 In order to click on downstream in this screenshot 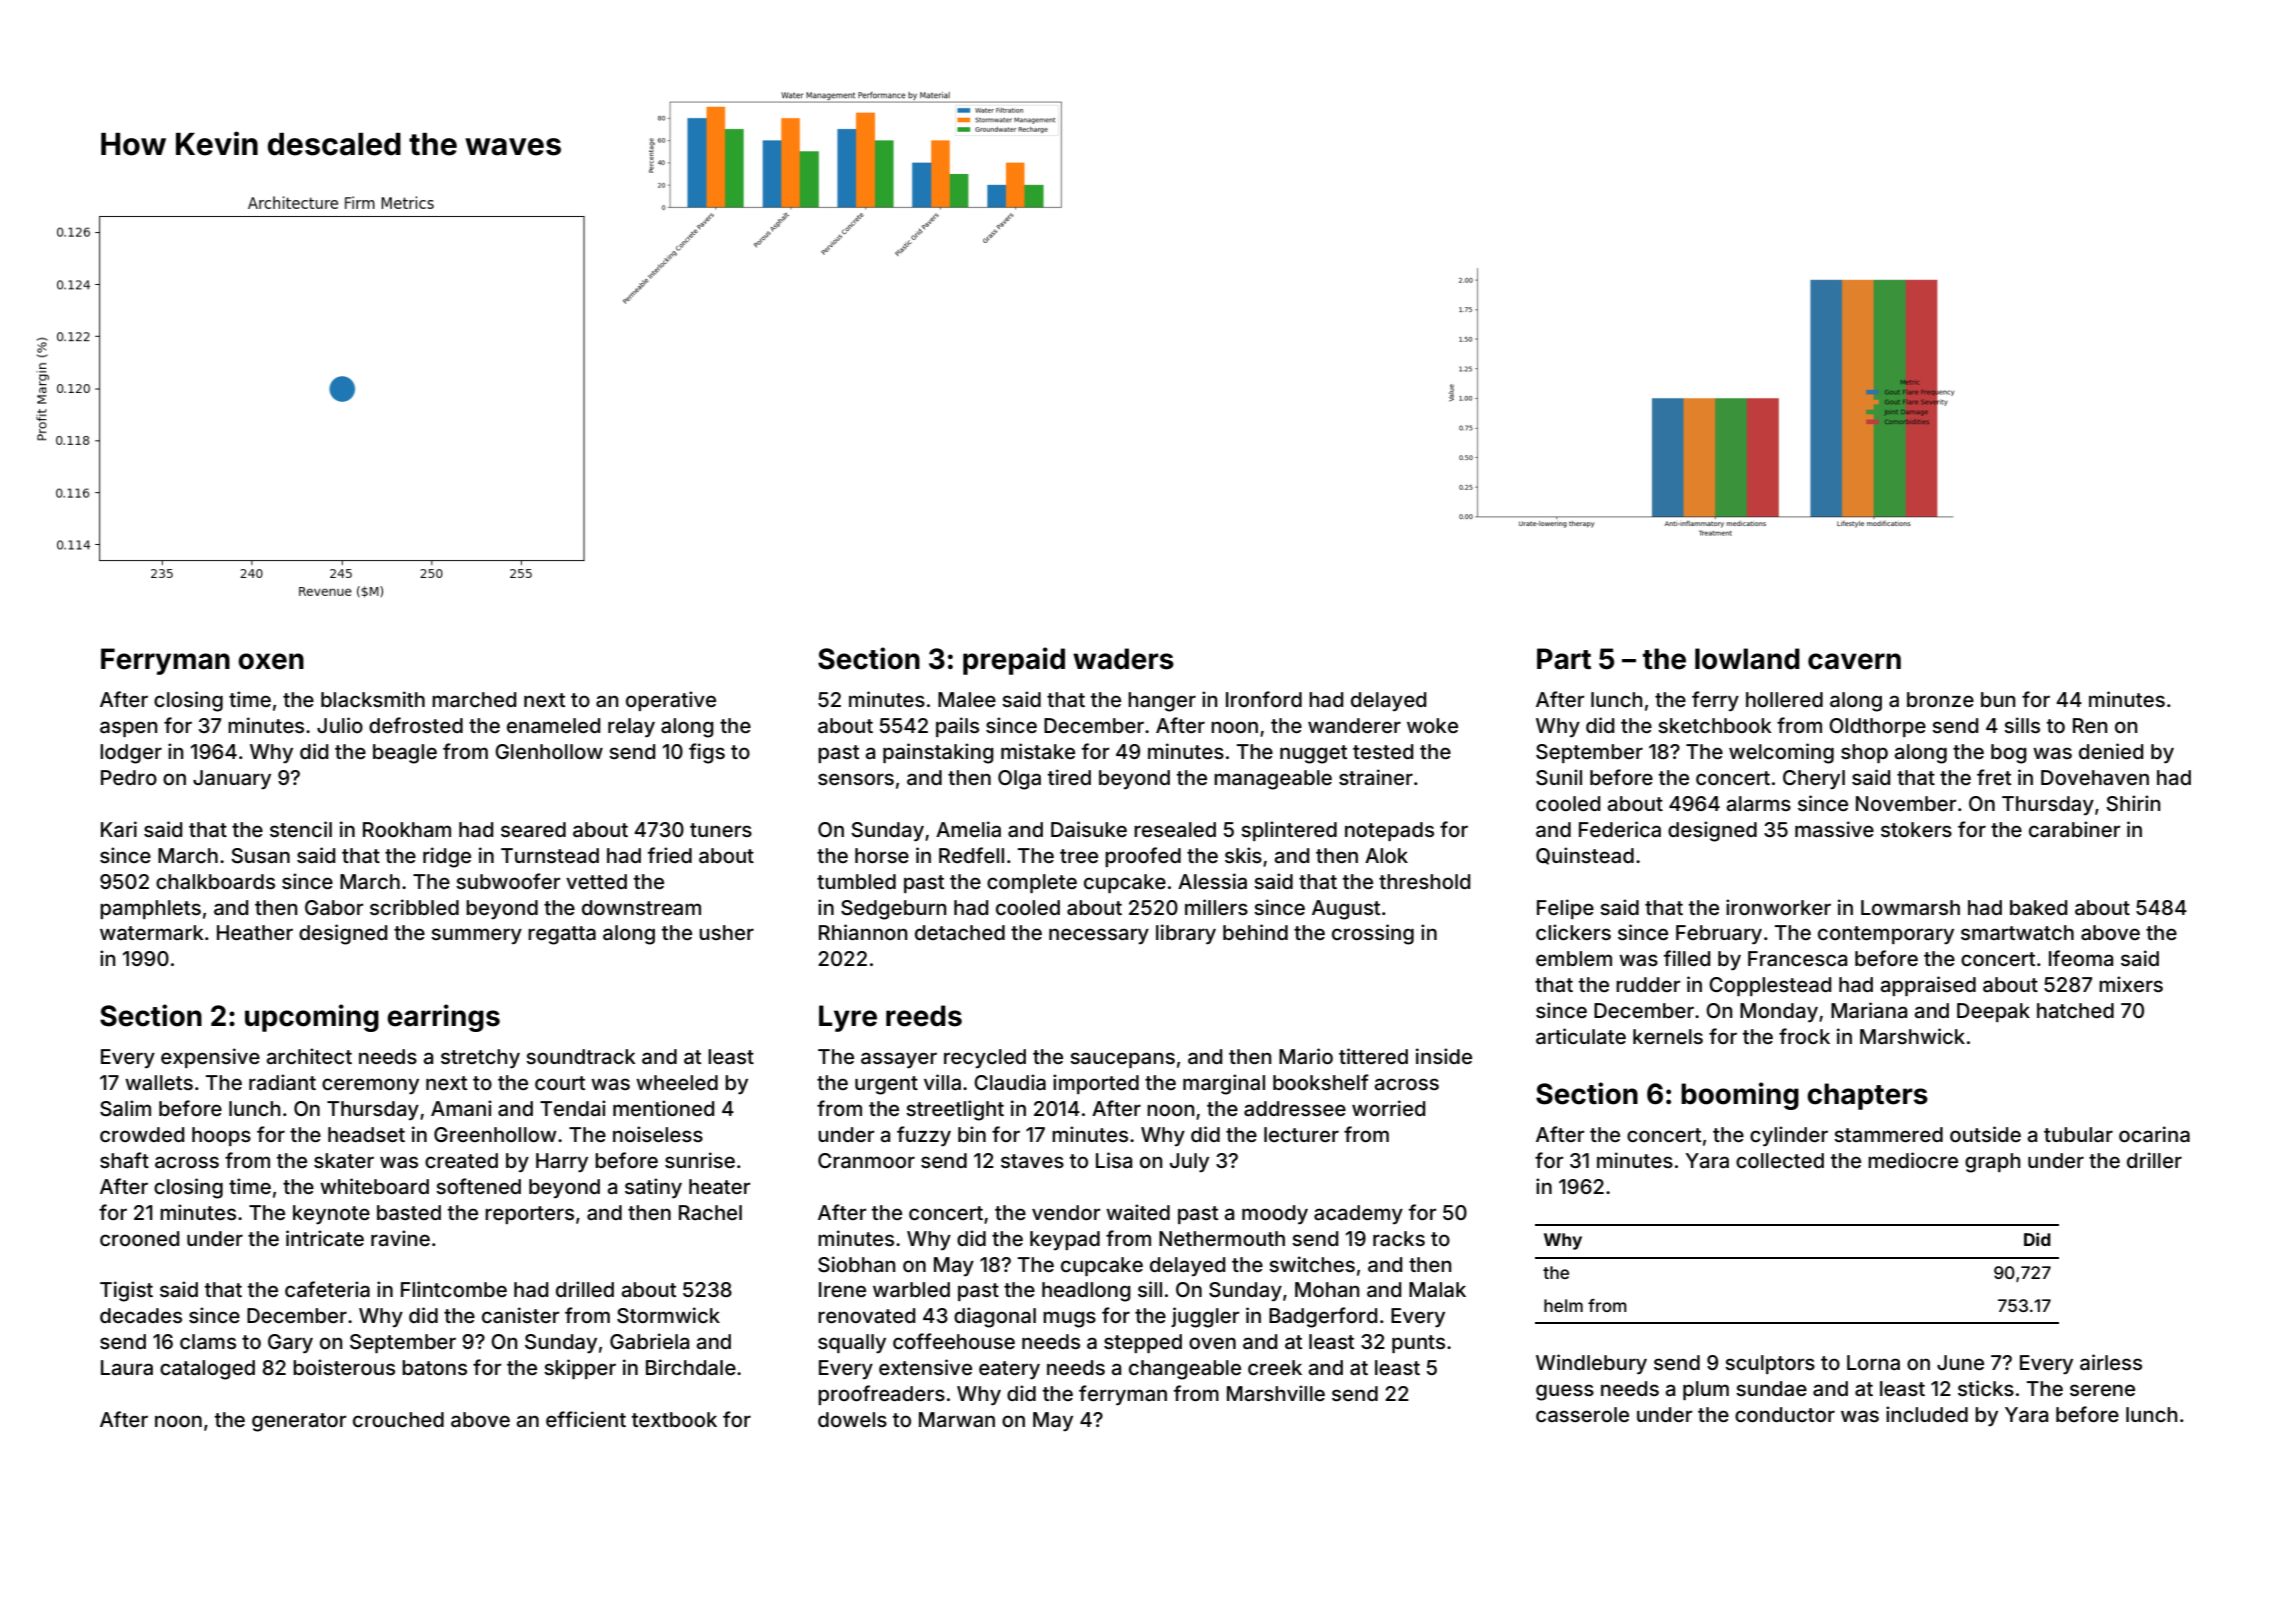, I will do `click(641, 907)`.
